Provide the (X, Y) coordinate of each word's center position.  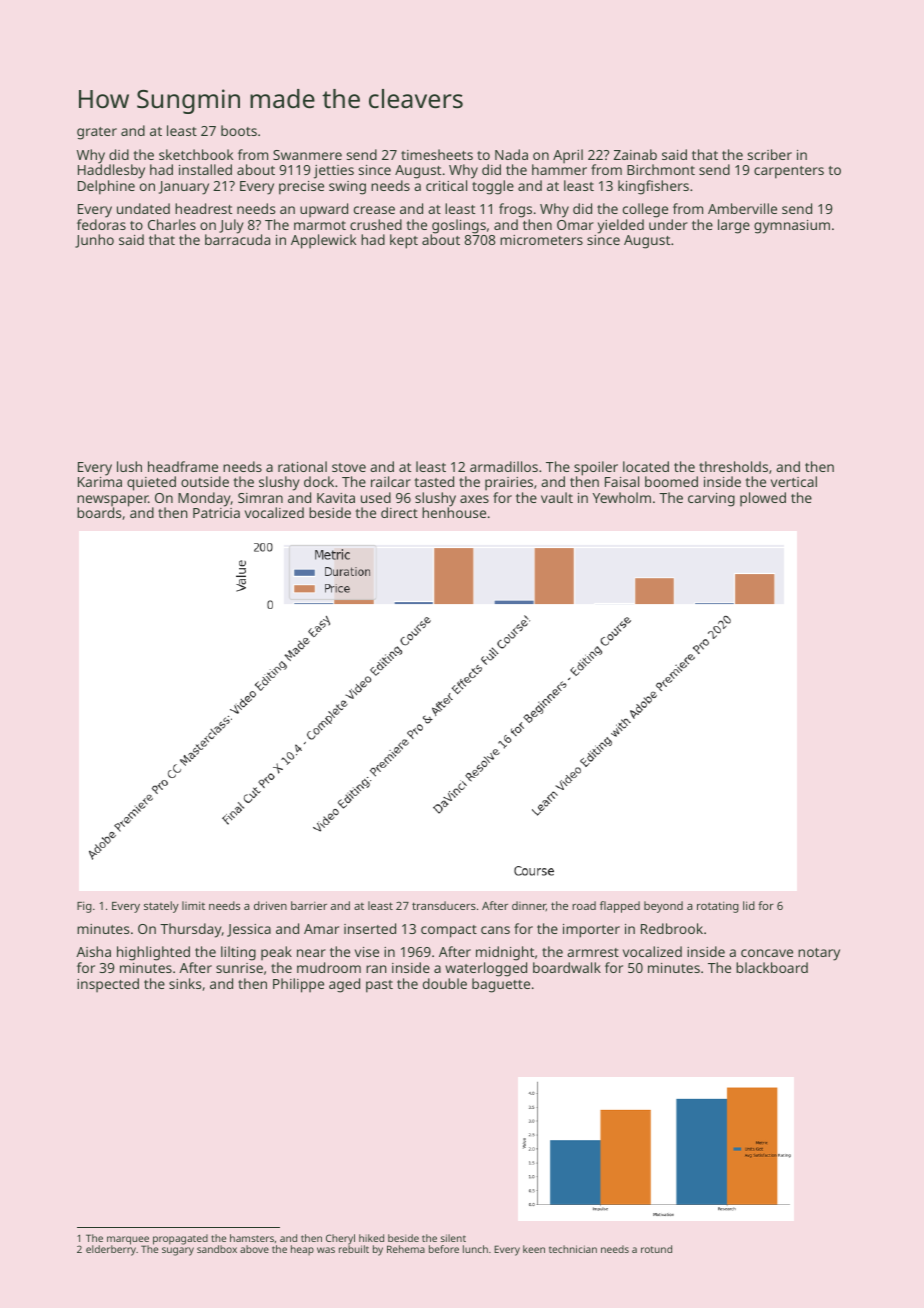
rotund (656, 1249)
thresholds (733, 466)
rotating (718, 907)
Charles (172, 224)
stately (161, 907)
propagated (180, 1239)
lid (749, 905)
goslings (459, 226)
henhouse (454, 512)
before (444, 1249)
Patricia (216, 513)
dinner (529, 906)
